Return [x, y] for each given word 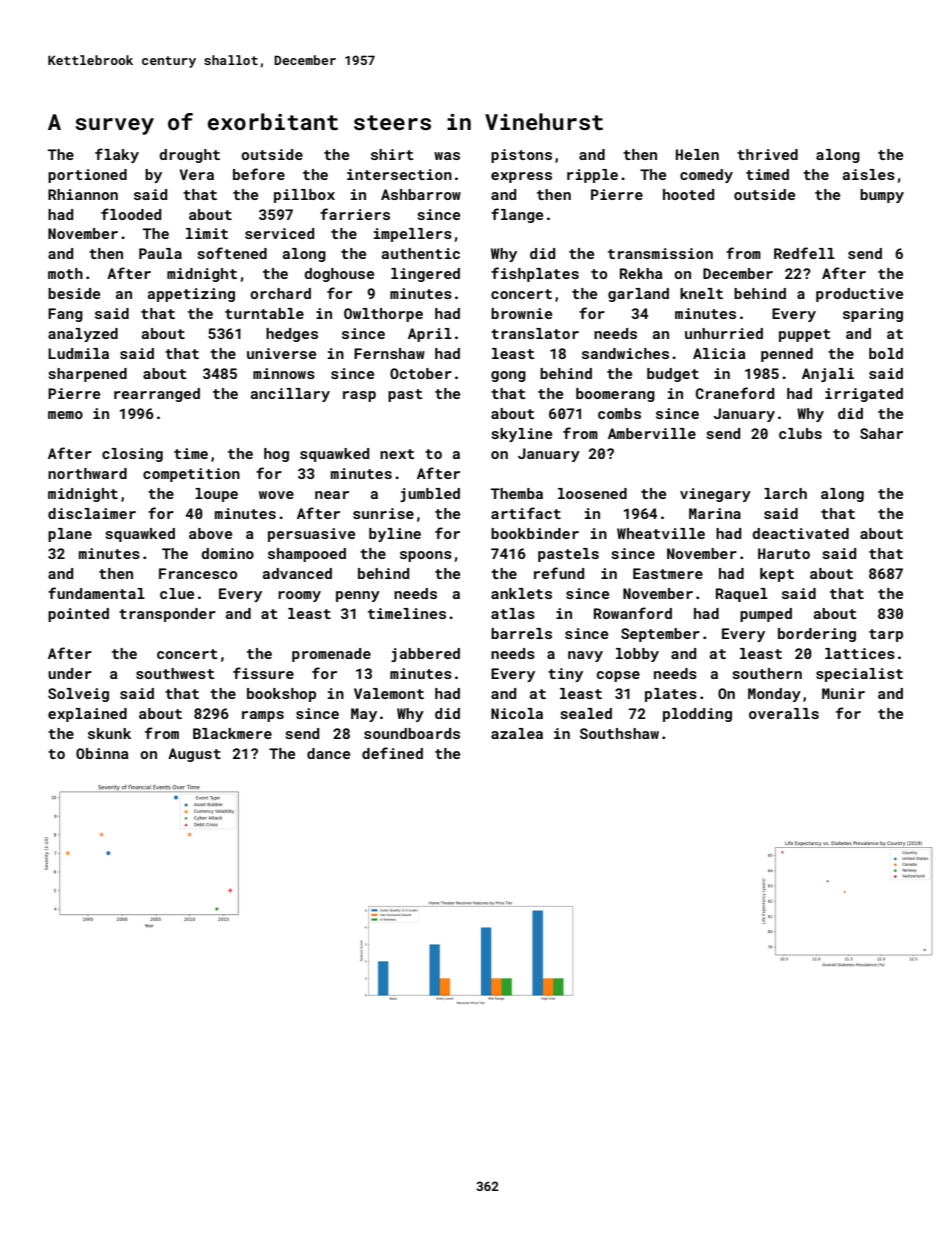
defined [392, 753]
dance [328, 753]
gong [508, 376]
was [447, 156]
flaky [117, 155]
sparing [873, 315]
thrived [767, 154]
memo [65, 415]
